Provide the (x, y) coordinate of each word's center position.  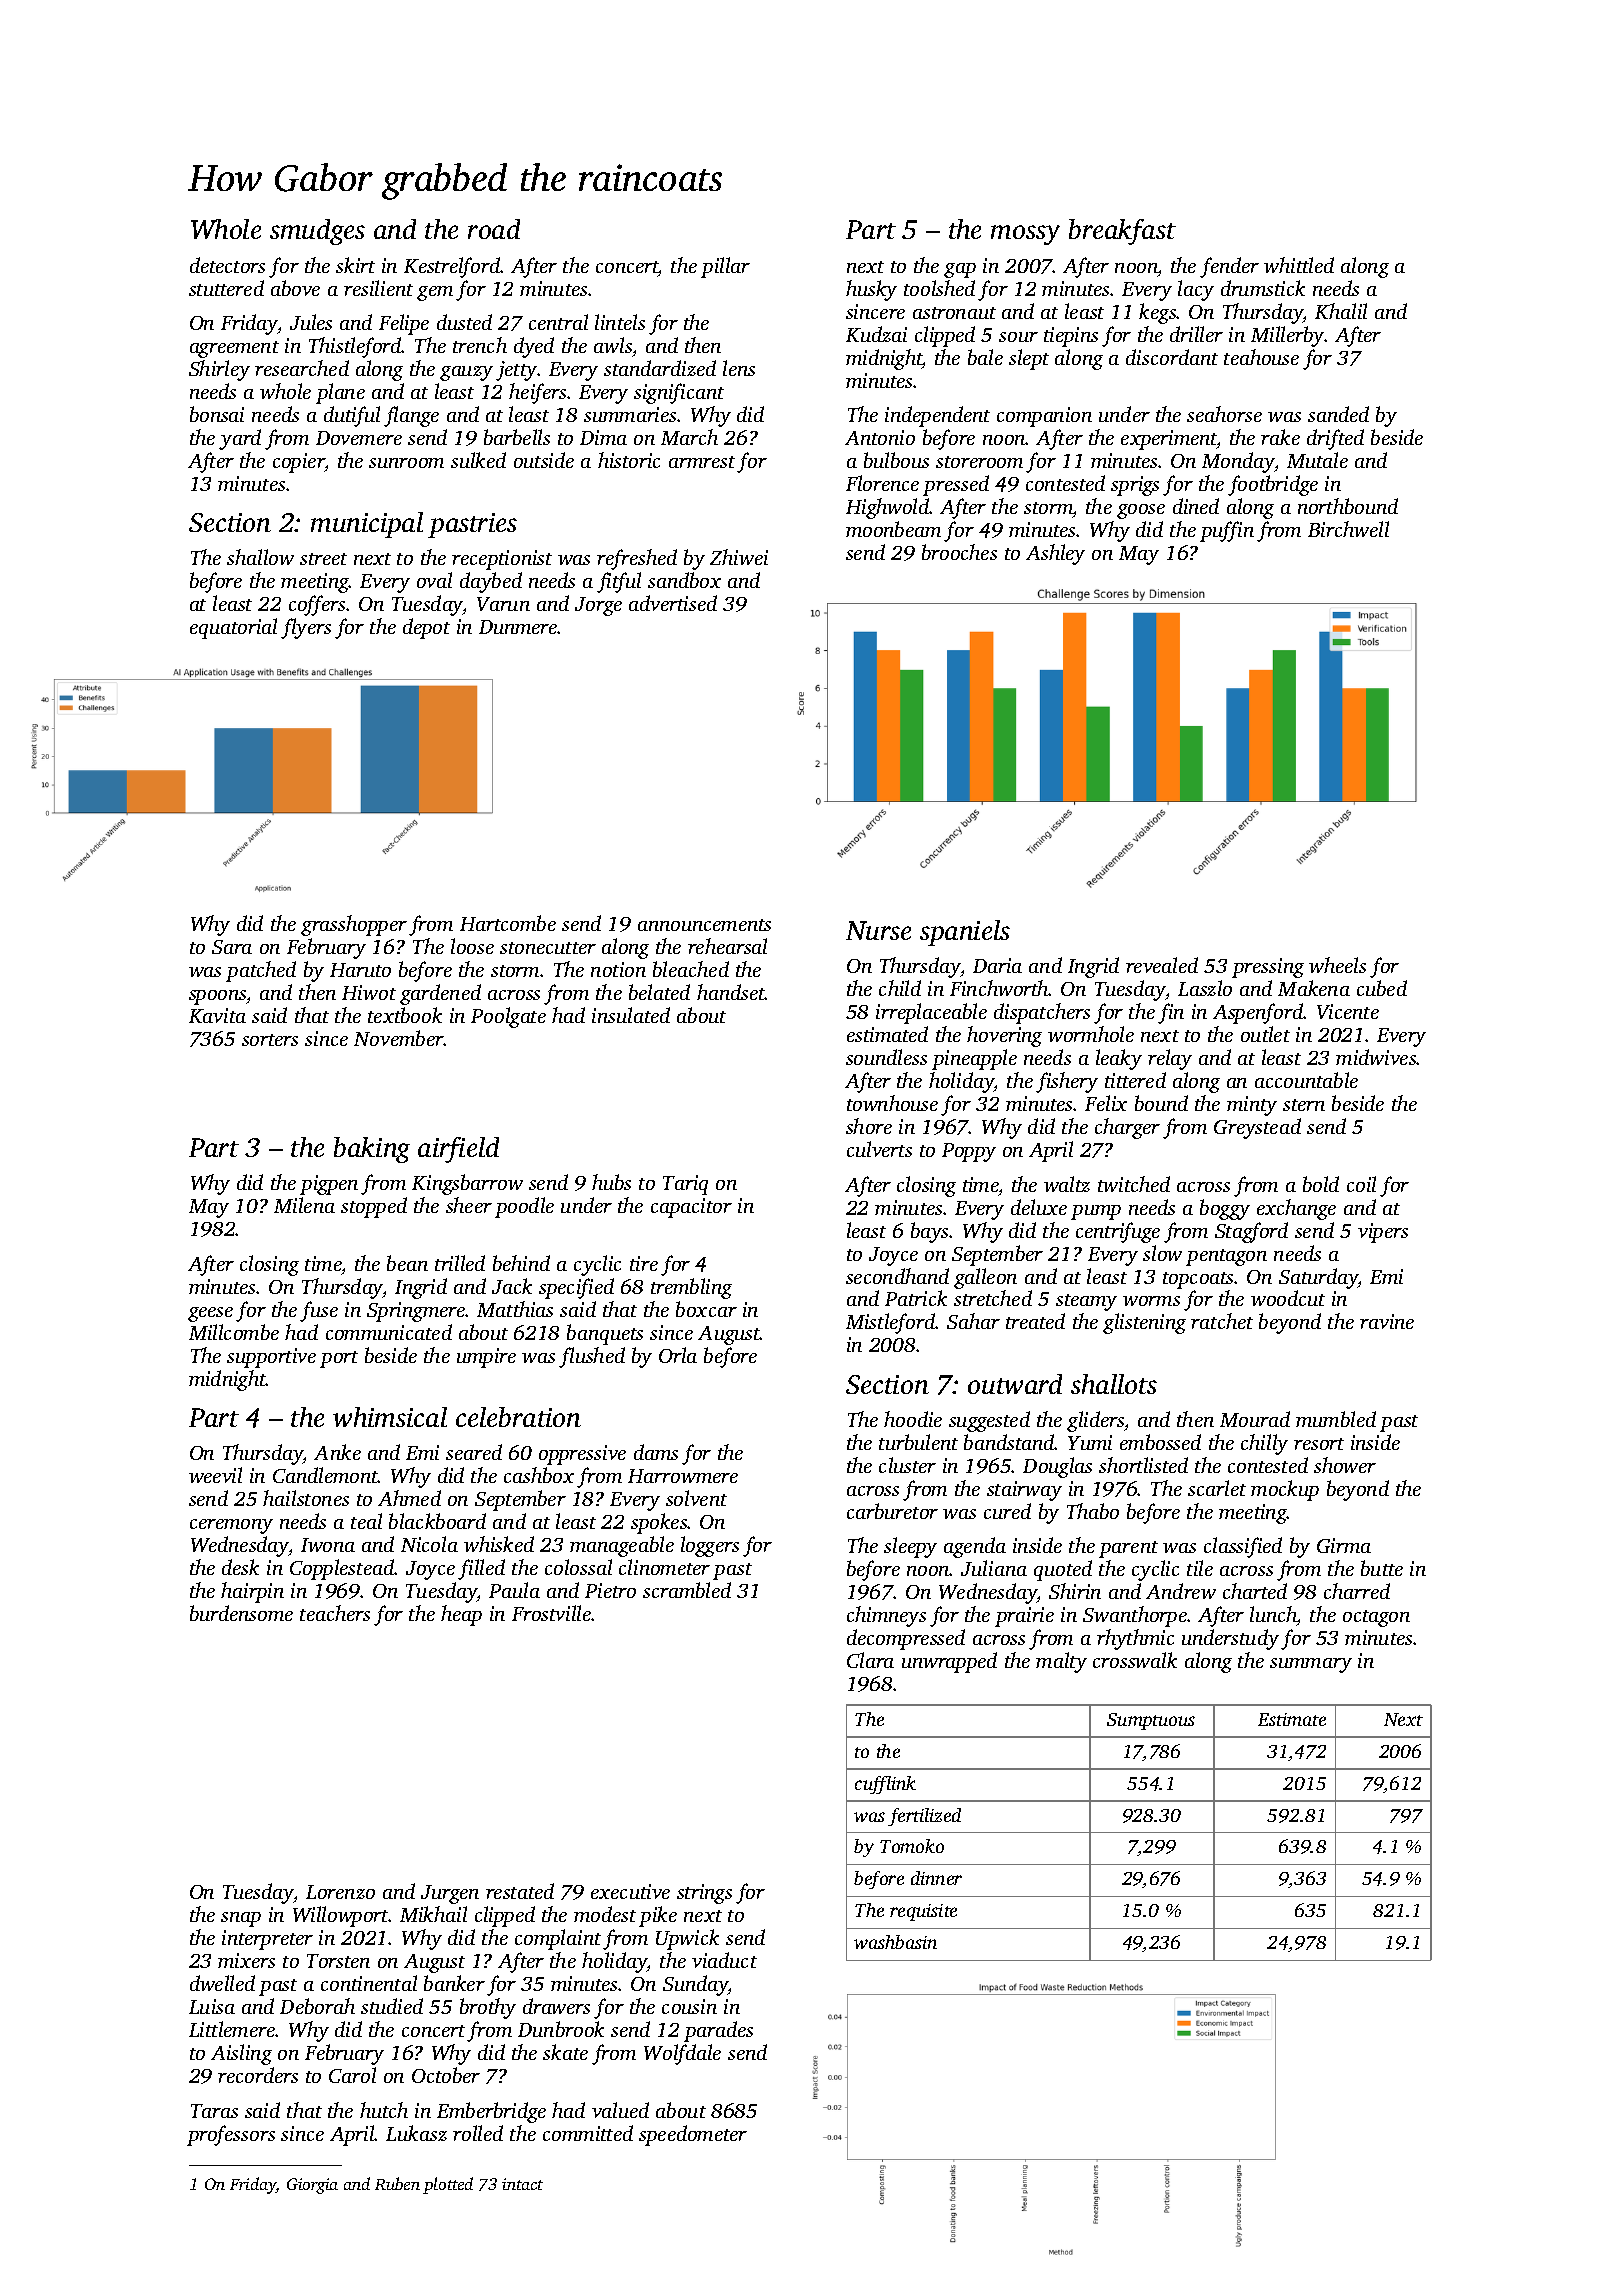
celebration (518, 1417)
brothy (488, 2008)
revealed (1162, 965)
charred (1357, 1591)
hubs (611, 1182)
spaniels (965, 933)
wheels (1337, 965)
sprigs (1135, 486)
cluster (907, 1465)
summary (1311, 1665)
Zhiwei (739, 557)
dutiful (352, 416)
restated (520, 1891)
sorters (270, 1040)
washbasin (895, 1942)
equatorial (233, 628)
